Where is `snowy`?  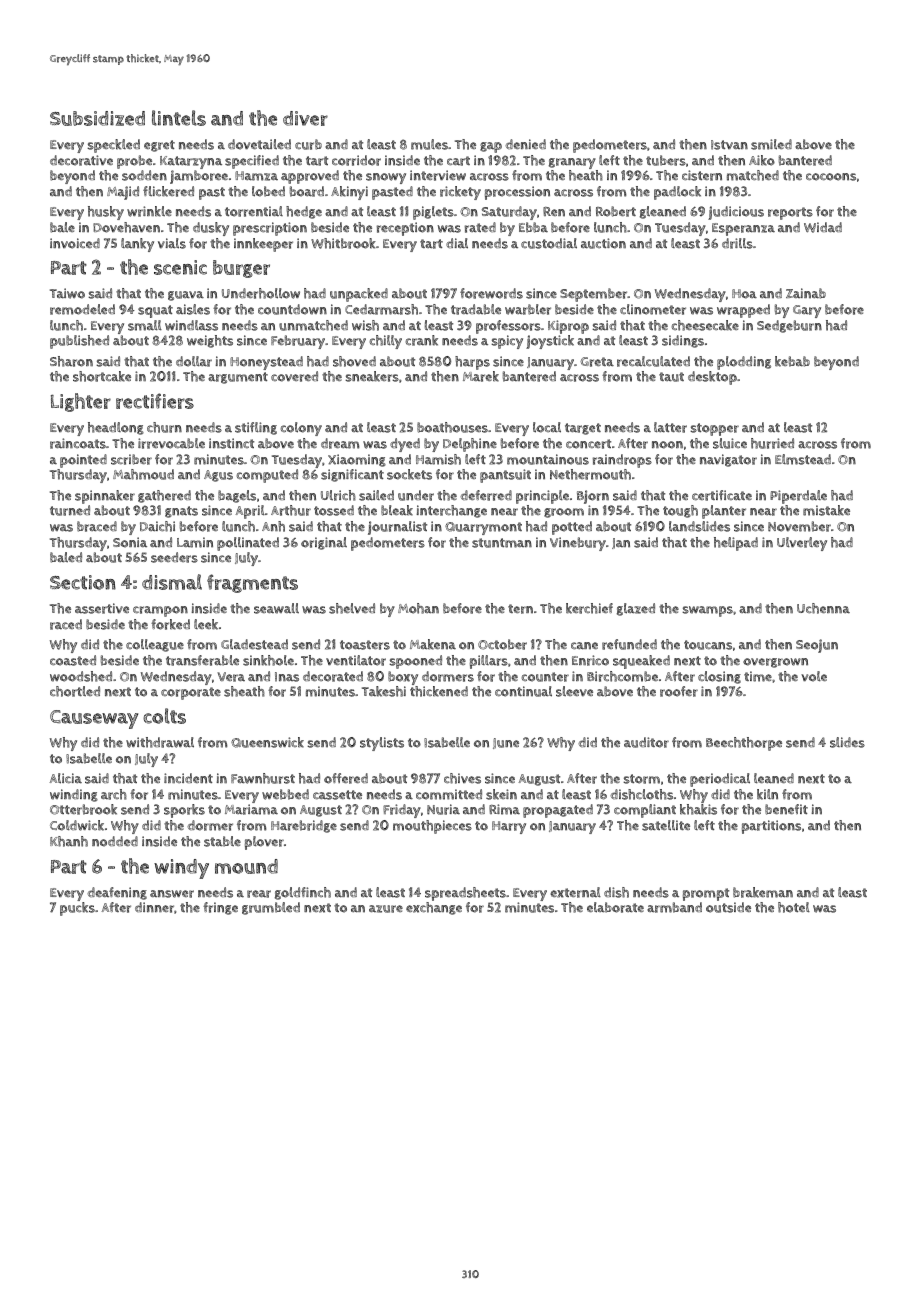
snowy is located at coordinates (386, 178).
